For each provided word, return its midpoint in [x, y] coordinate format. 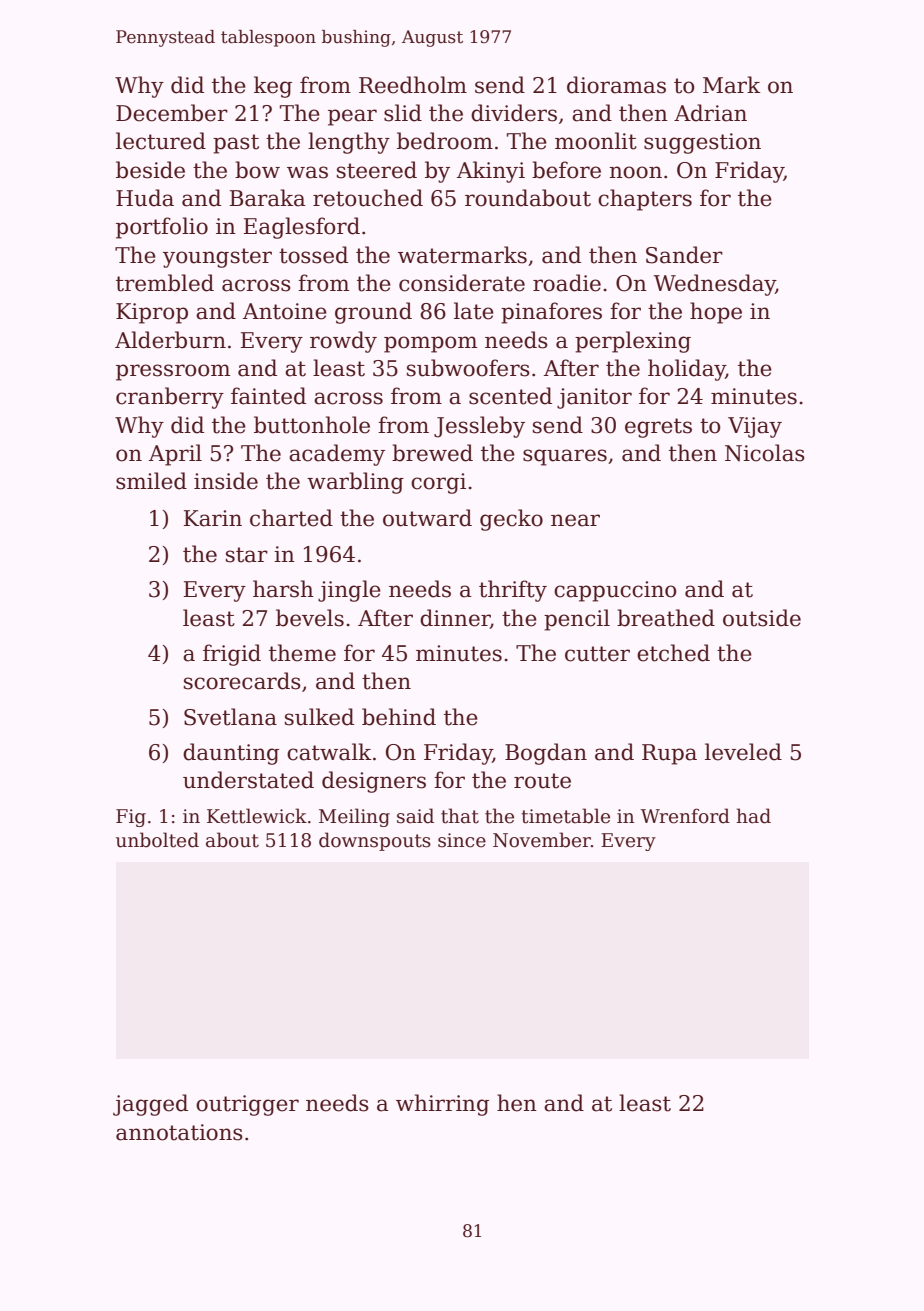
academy [337, 455]
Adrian [710, 113]
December [172, 113]
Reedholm [413, 85]
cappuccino [615, 591]
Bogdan [546, 754]
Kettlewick [257, 816]
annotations [179, 1132]
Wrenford [685, 816]
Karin [213, 518]
